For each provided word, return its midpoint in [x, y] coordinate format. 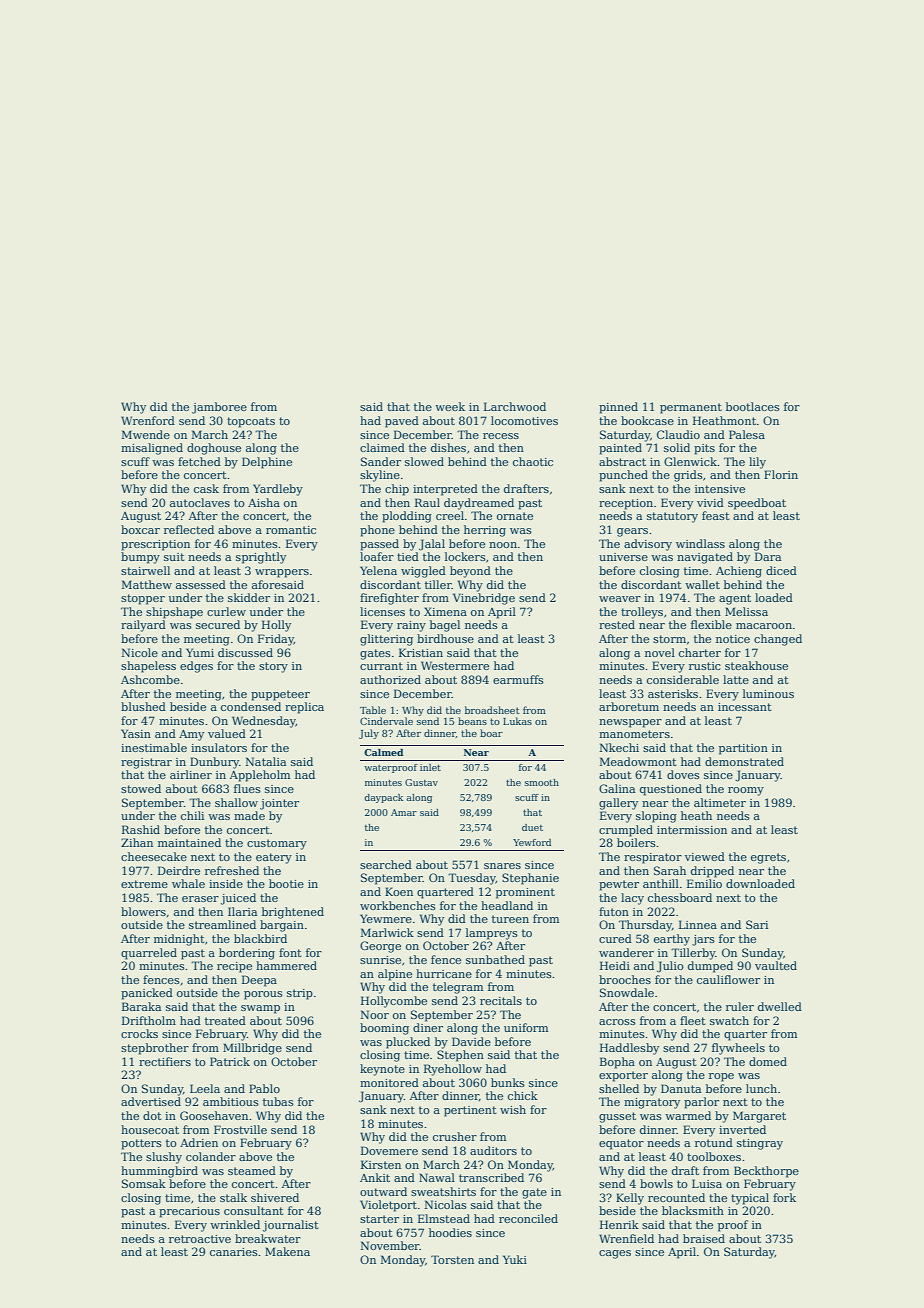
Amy [191, 735]
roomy [746, 791]
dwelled [780, 1006]
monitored [389, 1082]
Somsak [144, 1183]
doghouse [214, 449]
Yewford [532, 842]
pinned [618, 408]
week [450, 406]
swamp [260, 1009]
